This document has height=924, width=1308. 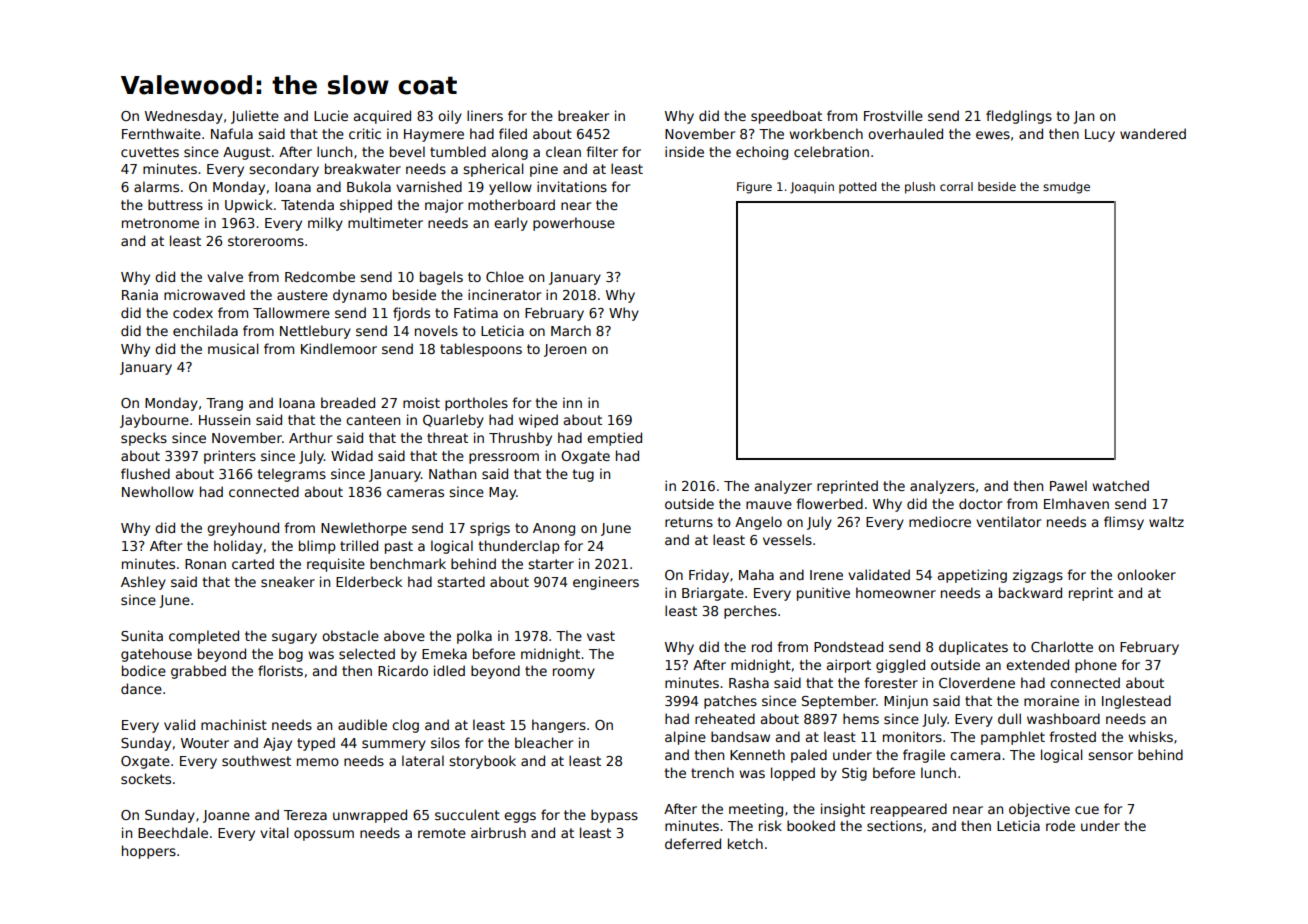 What do you see at coordinates (554, 529) in the document?
I see `Anong` at bounding box center [554, 529].
